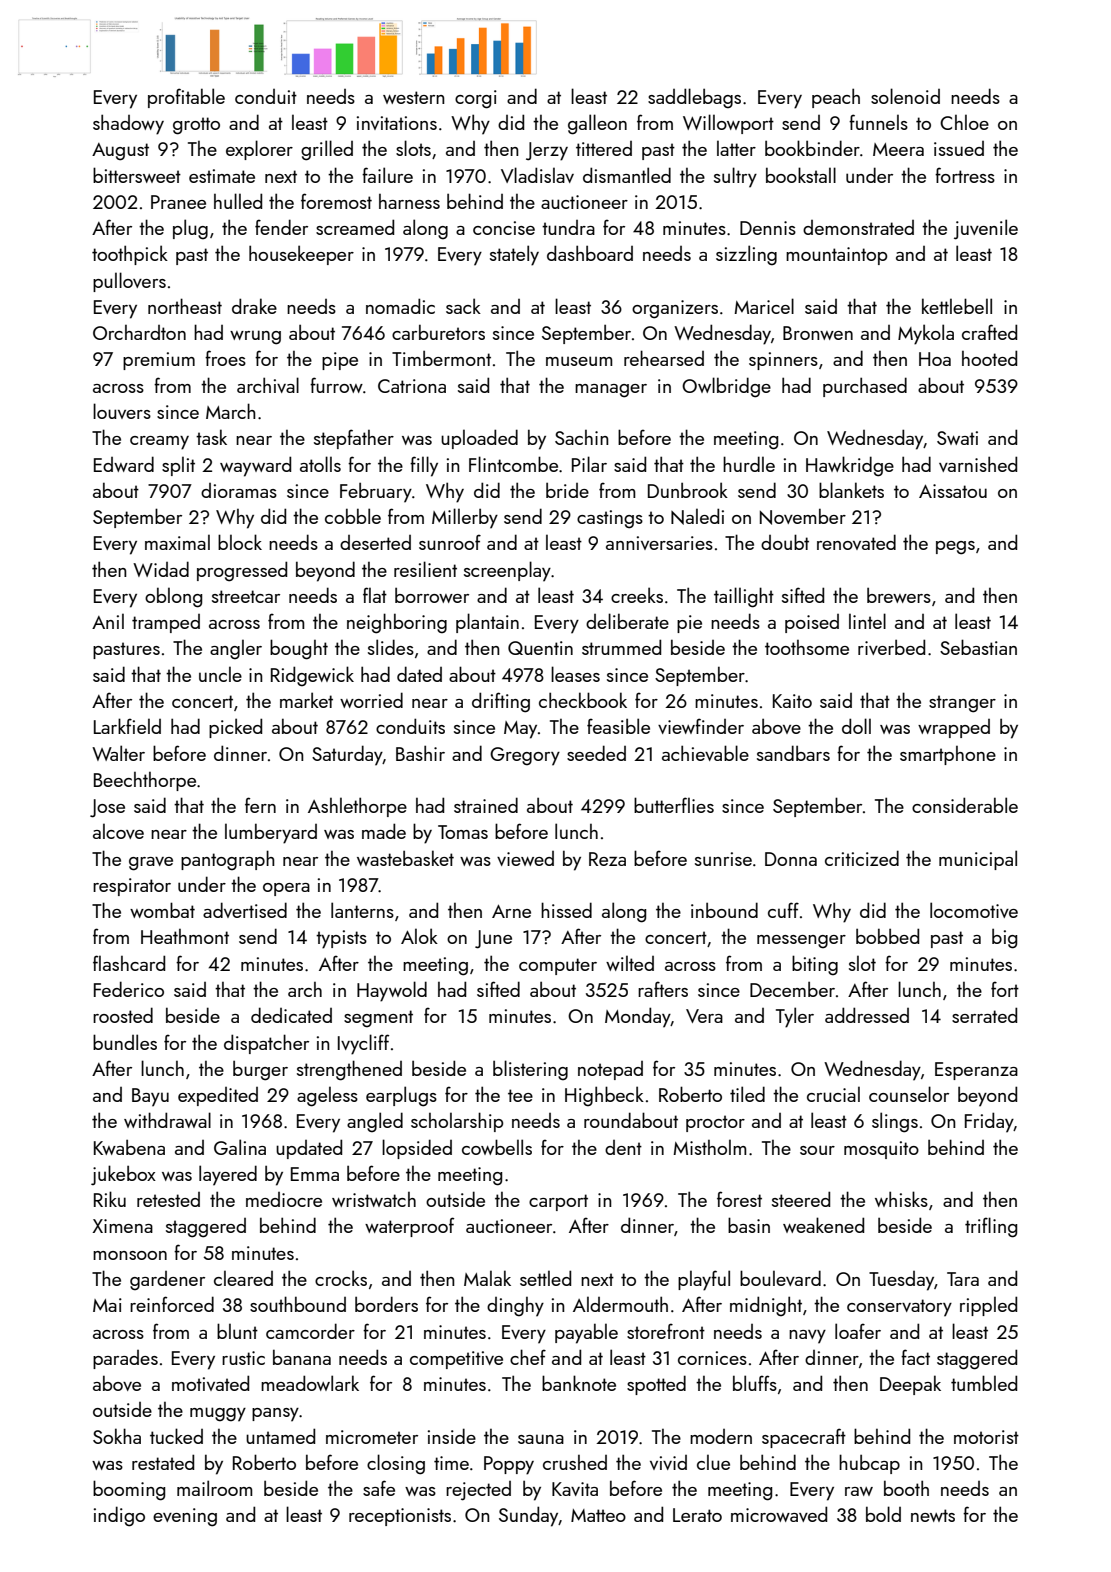 The height and width of the page is (1572, 1111). What do you see at coordinates (107, 808) in the page?
I see `Jose` at bounding box center [107, 808].
